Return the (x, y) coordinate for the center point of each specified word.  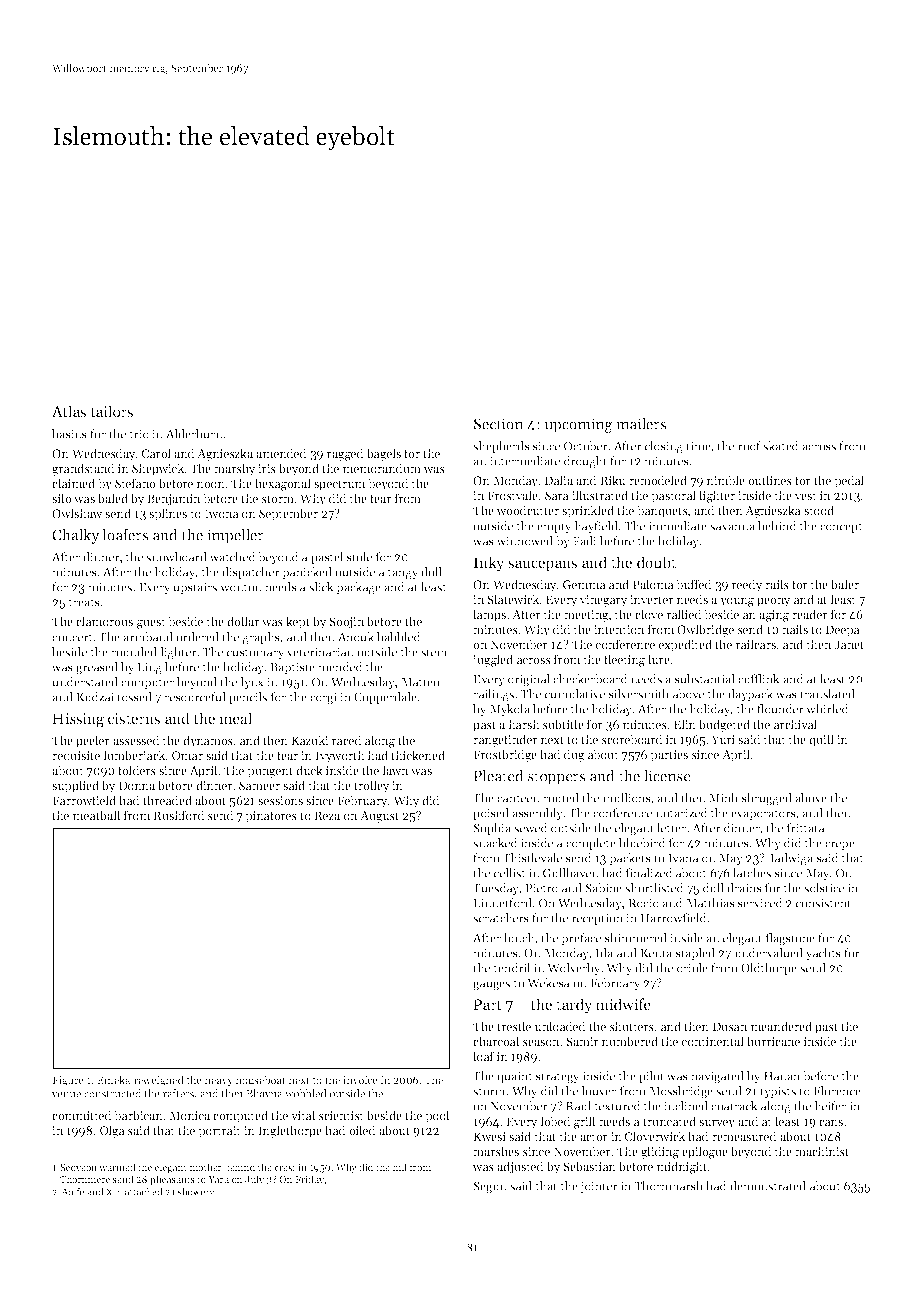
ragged (345, 454)
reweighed (159, 1081)
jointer (599, 1187)
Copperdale (385, 698)
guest (151, 623)
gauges (491, 986)
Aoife (72, 1192)
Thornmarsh (668, 1186)
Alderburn (194, 434)
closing (664, 447)
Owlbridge (705, 630)
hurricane (773, 1041)
